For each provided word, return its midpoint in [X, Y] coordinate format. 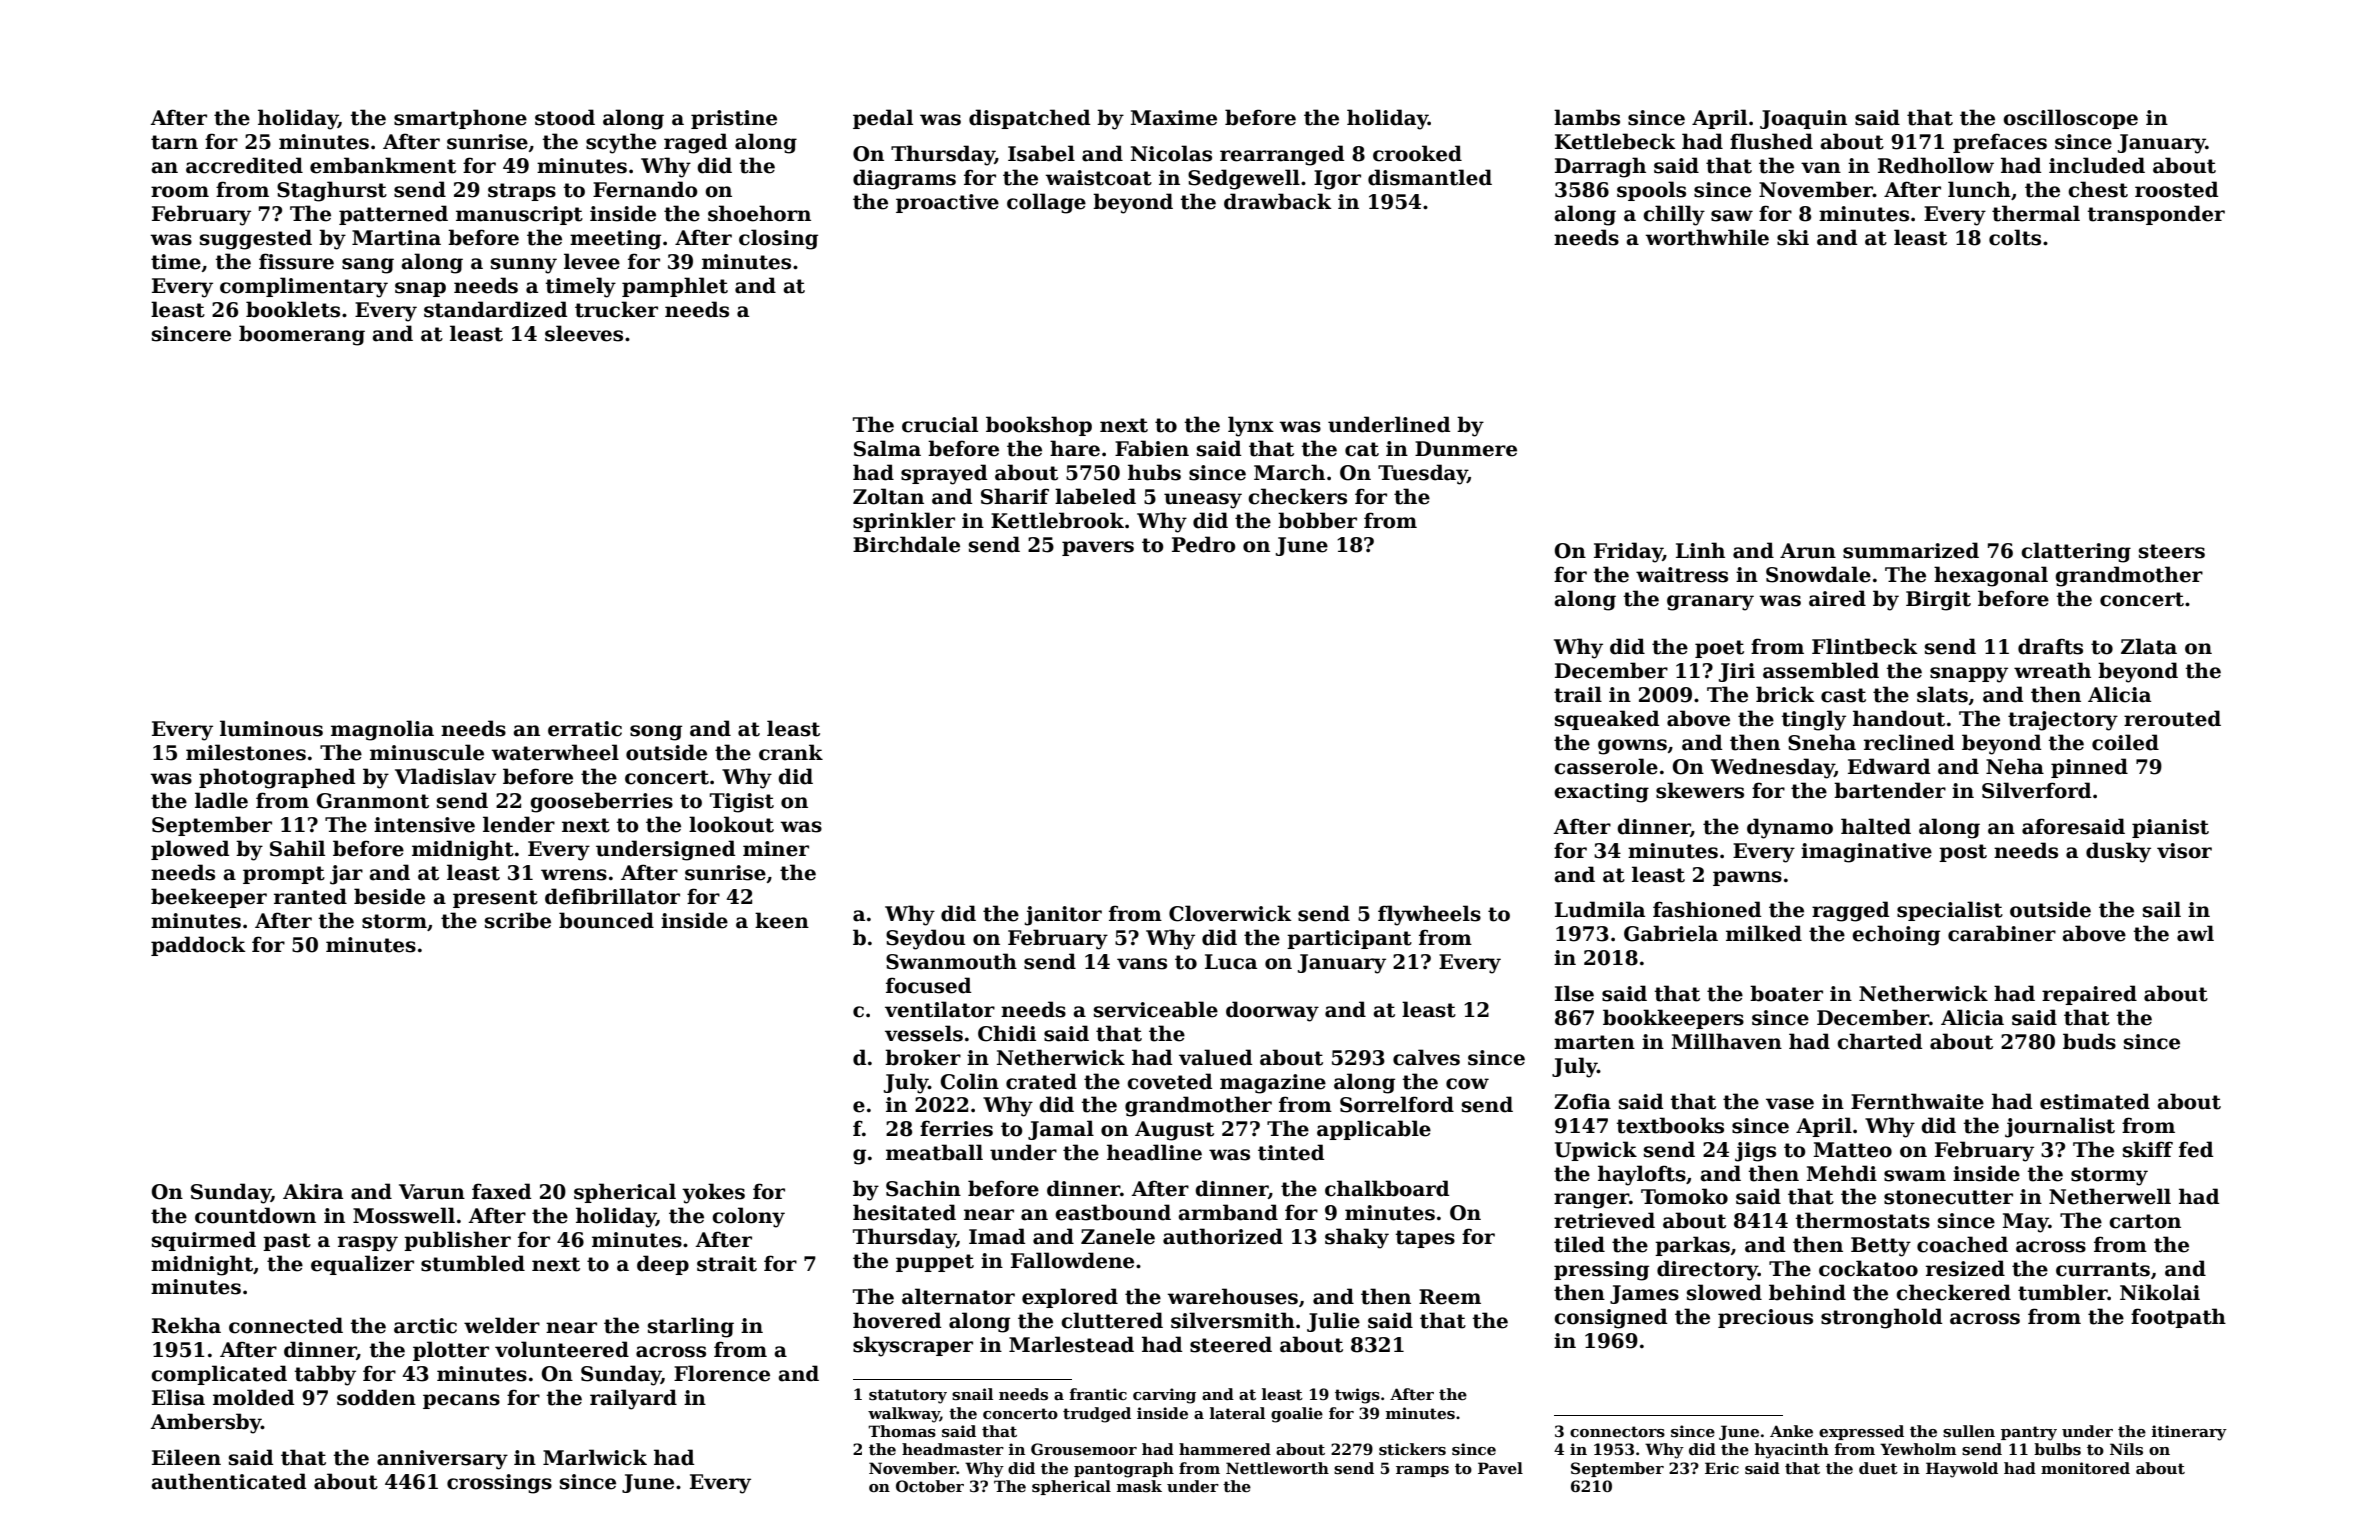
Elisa [178, 1397]
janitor [1063, 916]
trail [1578, 694]
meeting [615, 240]
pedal [883, 119]
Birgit [1938, 601]
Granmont [373, 801]
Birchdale [906, 544]
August [1174, 1131]
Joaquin [1803, 119]
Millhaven [1726, 1041]
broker [923, 1057]
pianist [2170, 828]
